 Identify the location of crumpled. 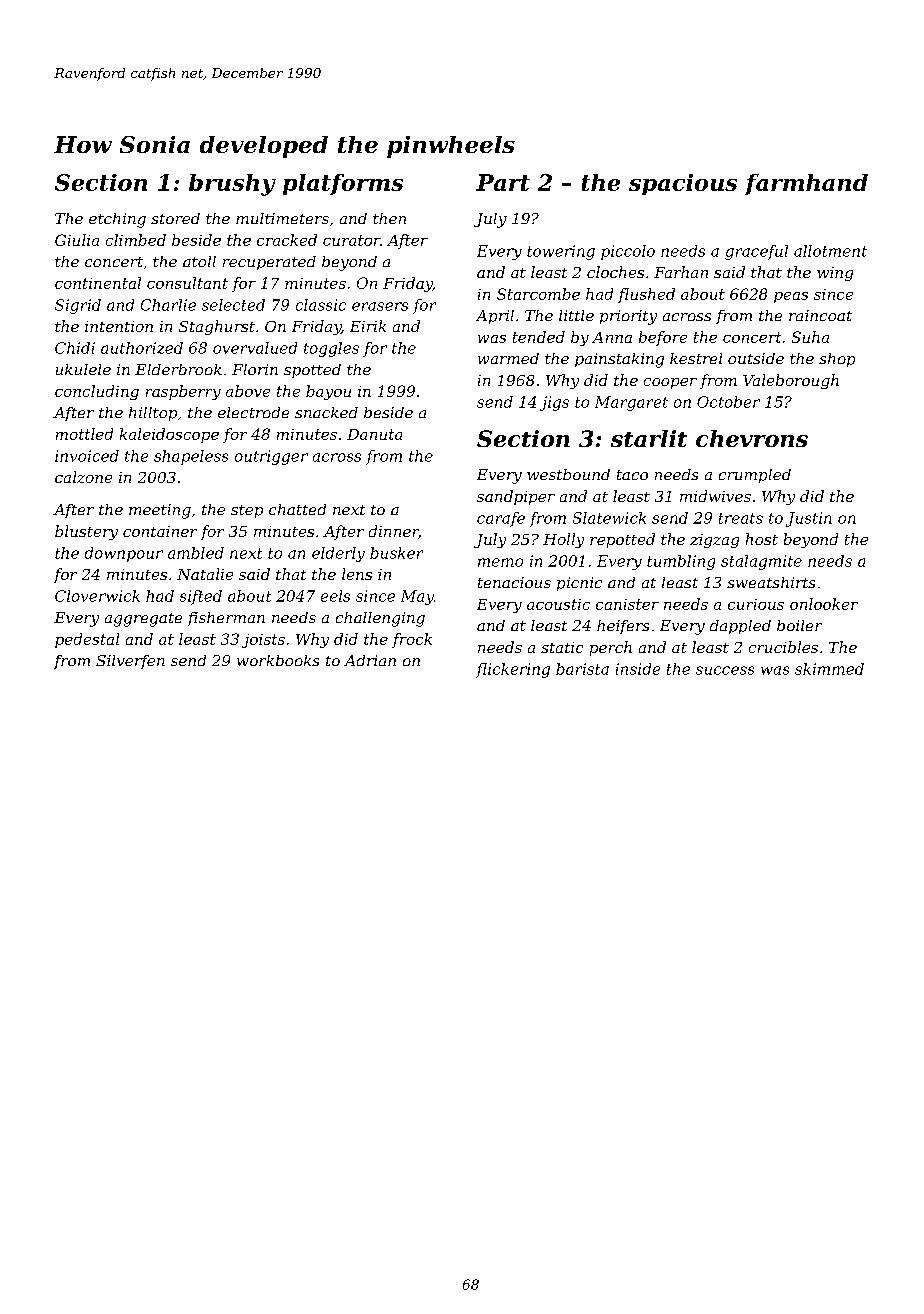
(755, 476).
